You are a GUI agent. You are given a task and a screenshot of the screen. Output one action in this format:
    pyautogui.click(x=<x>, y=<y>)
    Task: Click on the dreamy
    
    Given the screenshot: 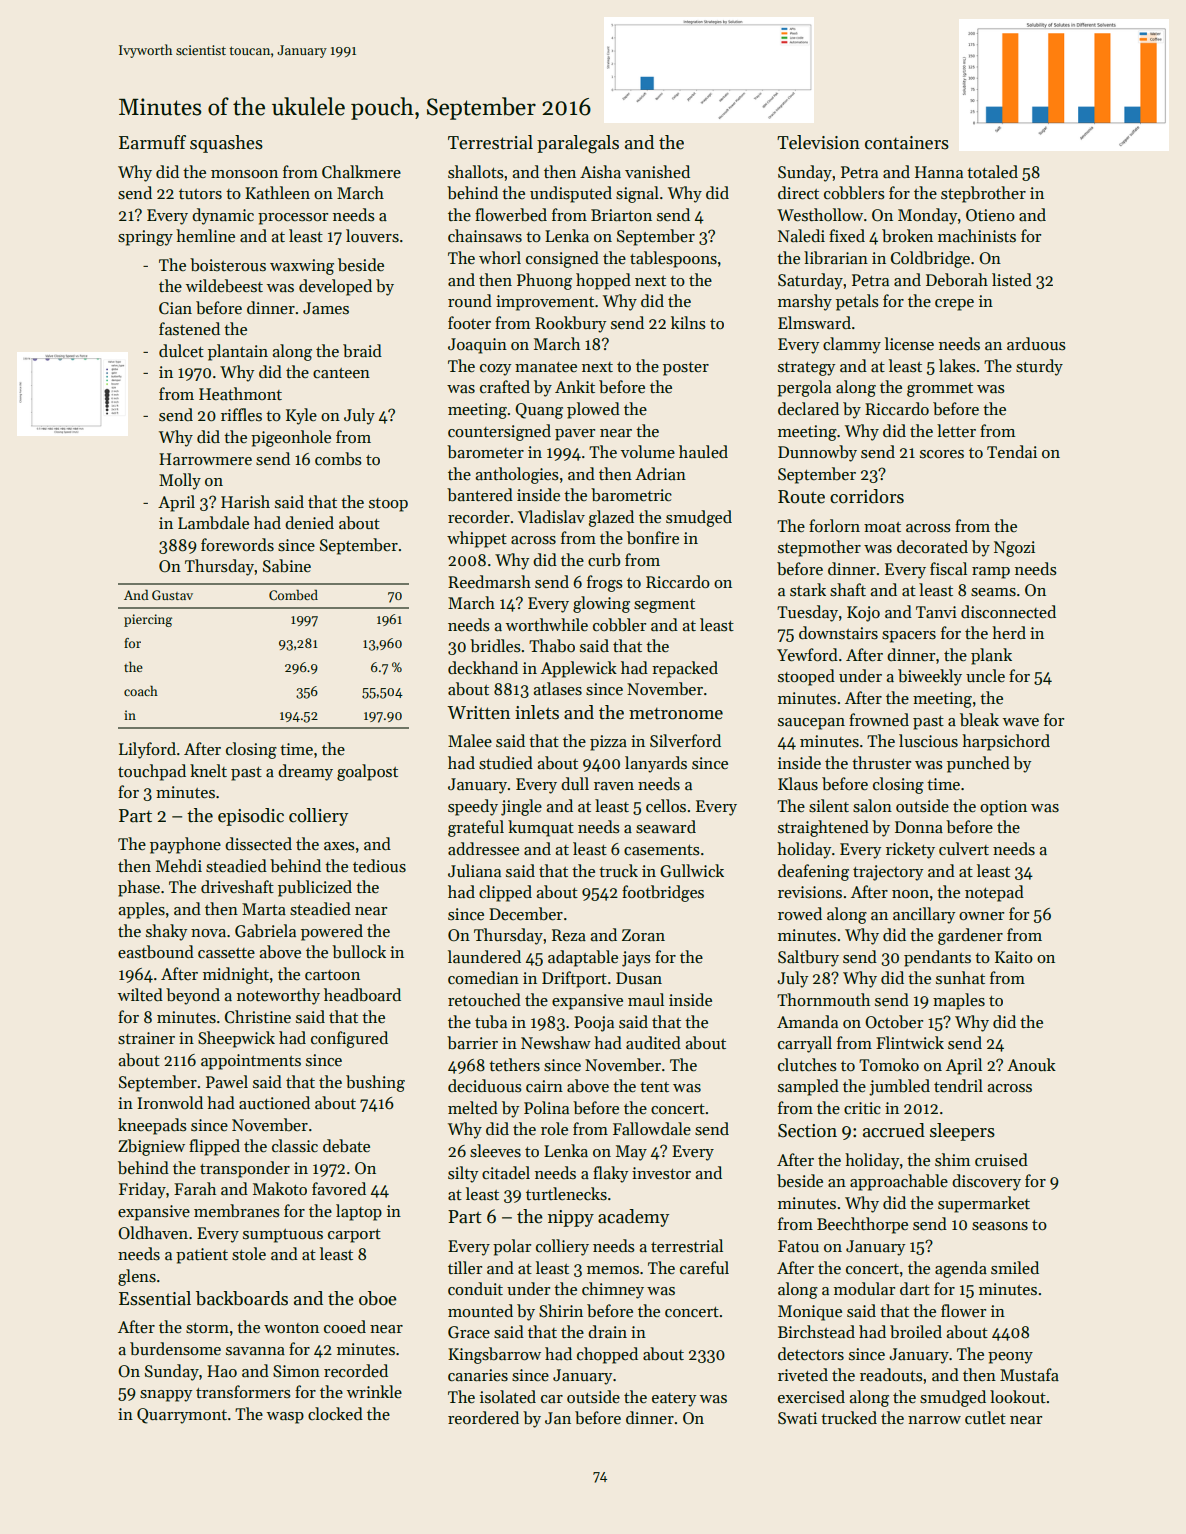 What is the action you would take?
    pyautogui.click(x=305, y=772)
